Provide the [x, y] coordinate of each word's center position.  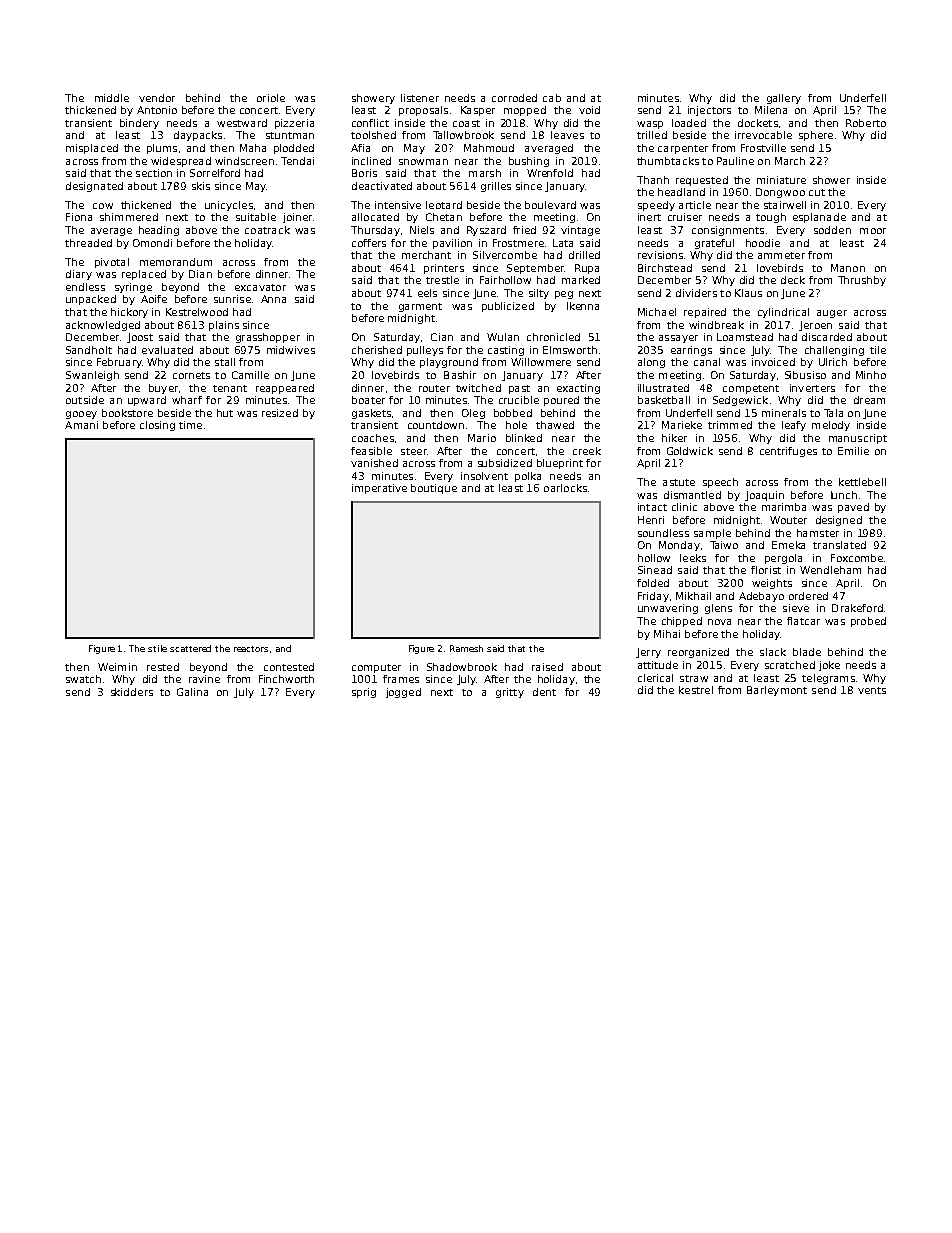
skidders [132, 692]
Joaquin [764, 496]
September [535, 269]
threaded [88, 243]
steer [414, 451]
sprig [364, 693]
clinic [684, 507]
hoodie [763, 243]
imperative [379, 489]
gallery [784, 99]
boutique [434, 489]
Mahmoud [489, 148]
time [190, 425]
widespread [181, 162]
